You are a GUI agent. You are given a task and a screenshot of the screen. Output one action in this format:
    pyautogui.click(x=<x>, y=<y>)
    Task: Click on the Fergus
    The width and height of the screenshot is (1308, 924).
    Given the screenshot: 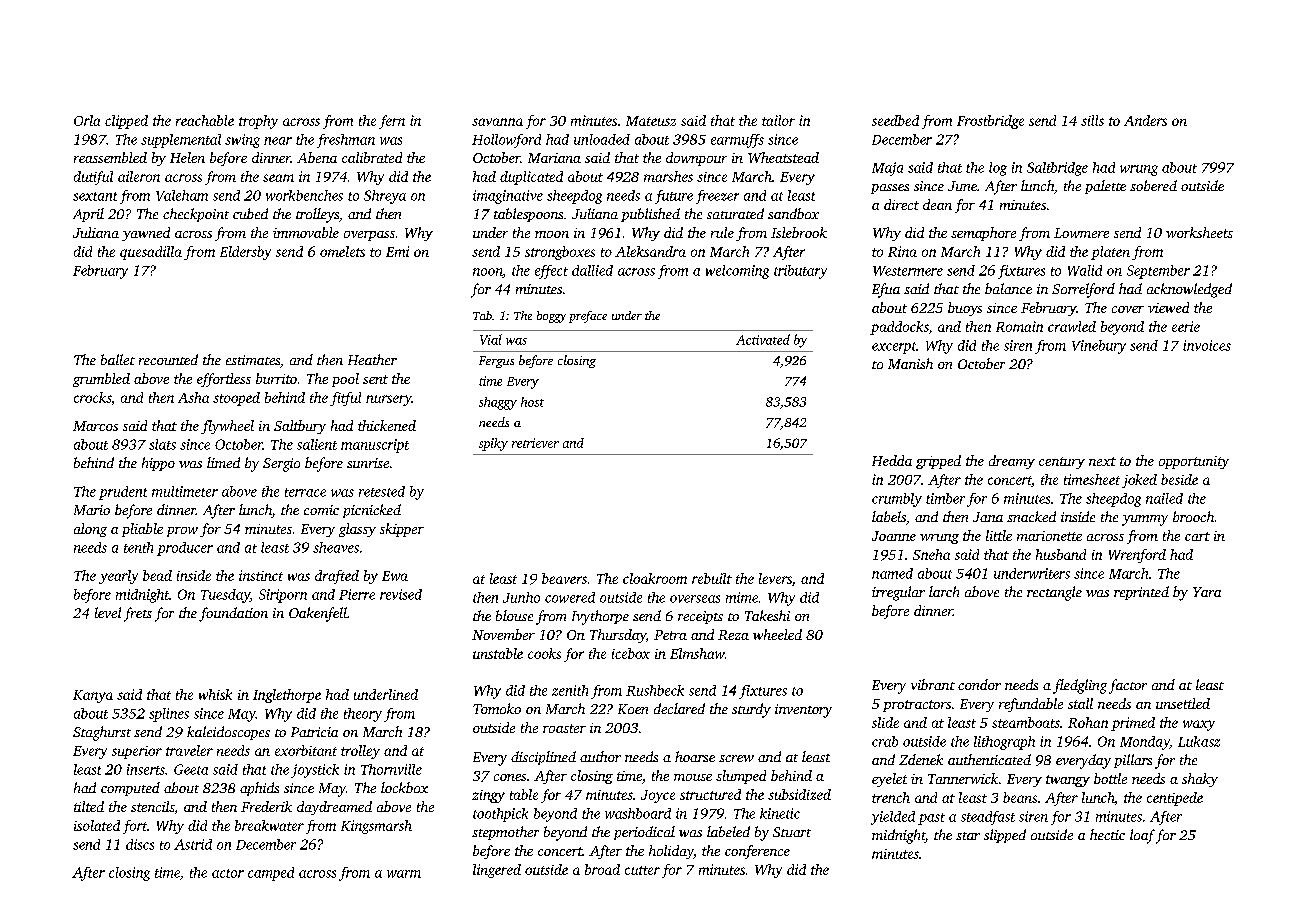 What is the action you would take?
    pyautogui.click(x=496, y=362)
